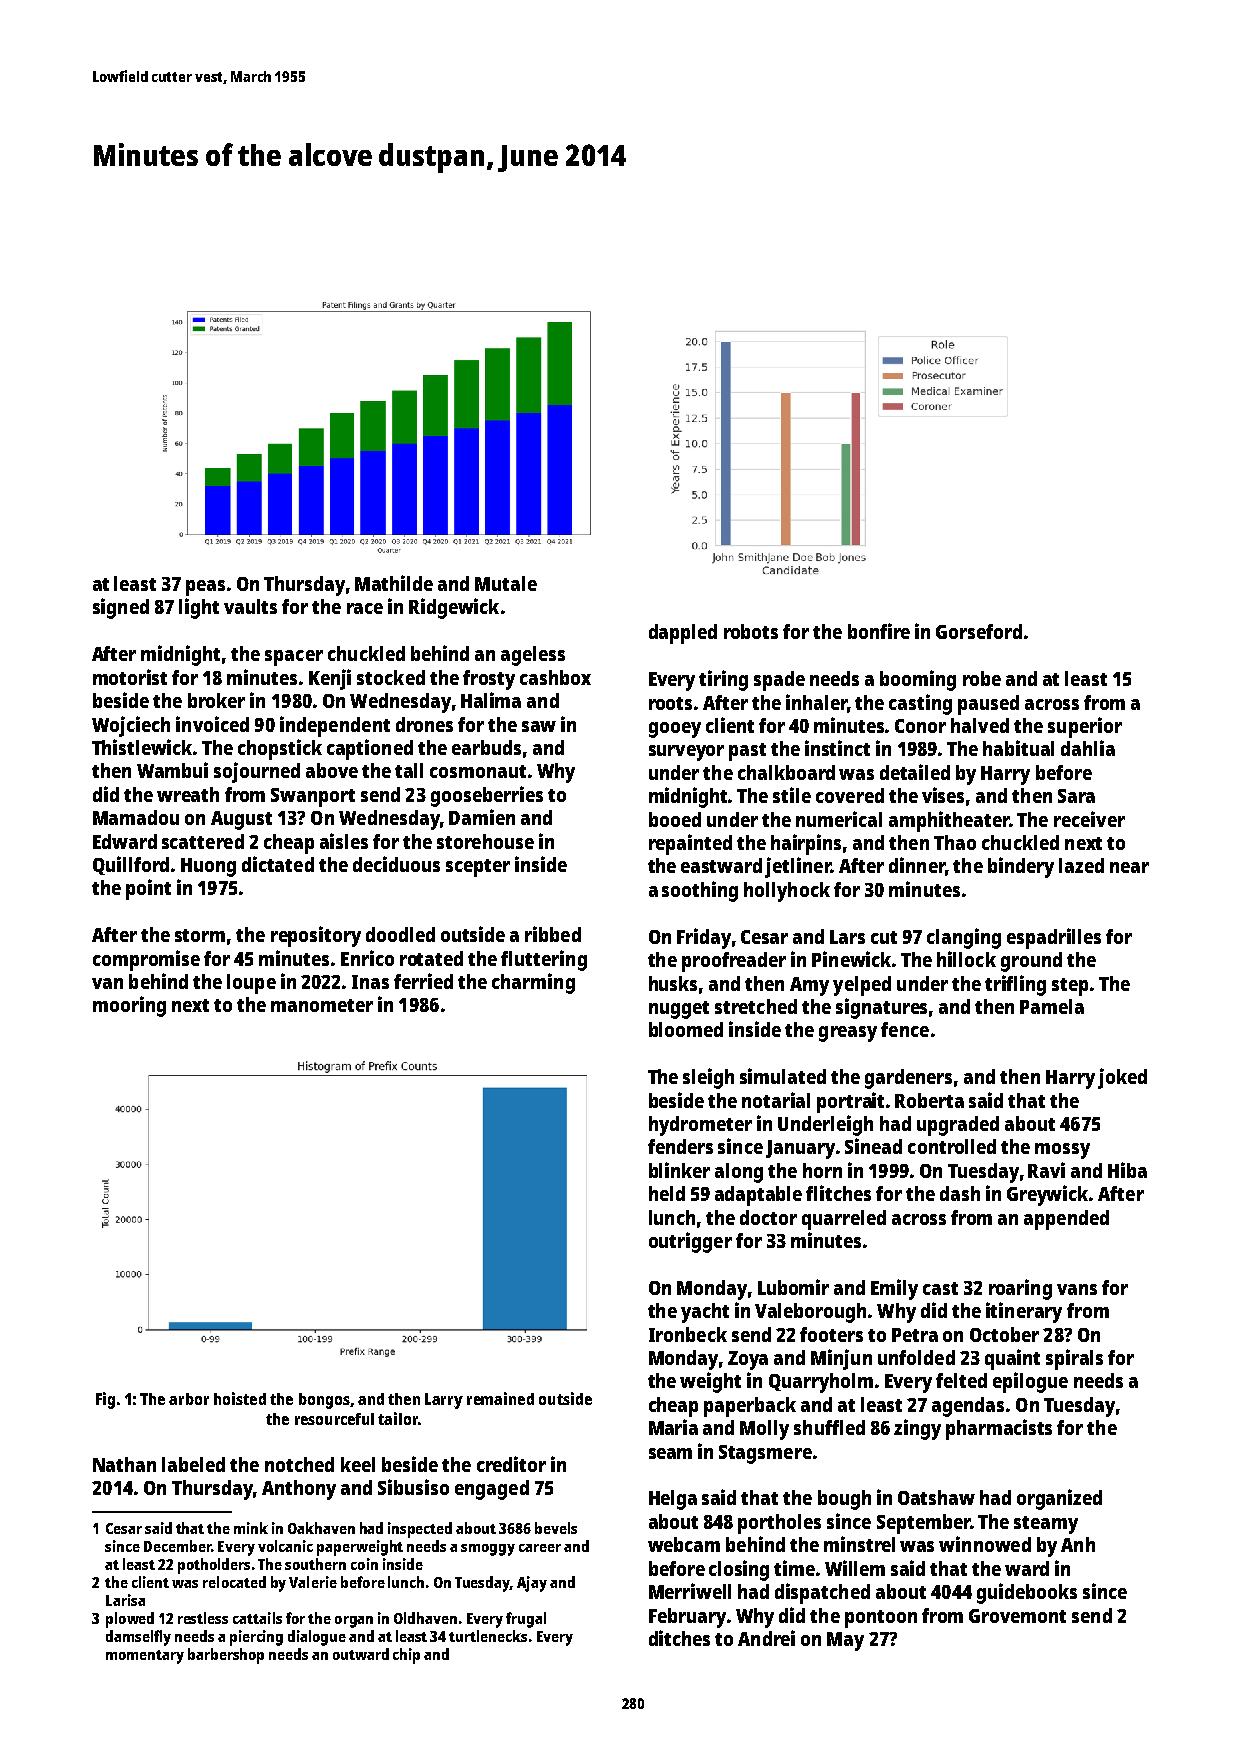 This screenshot has height=1758, width=1243. Describe the element at coordinates (667, 1193) in the screenshot. I see `held` at that location.
